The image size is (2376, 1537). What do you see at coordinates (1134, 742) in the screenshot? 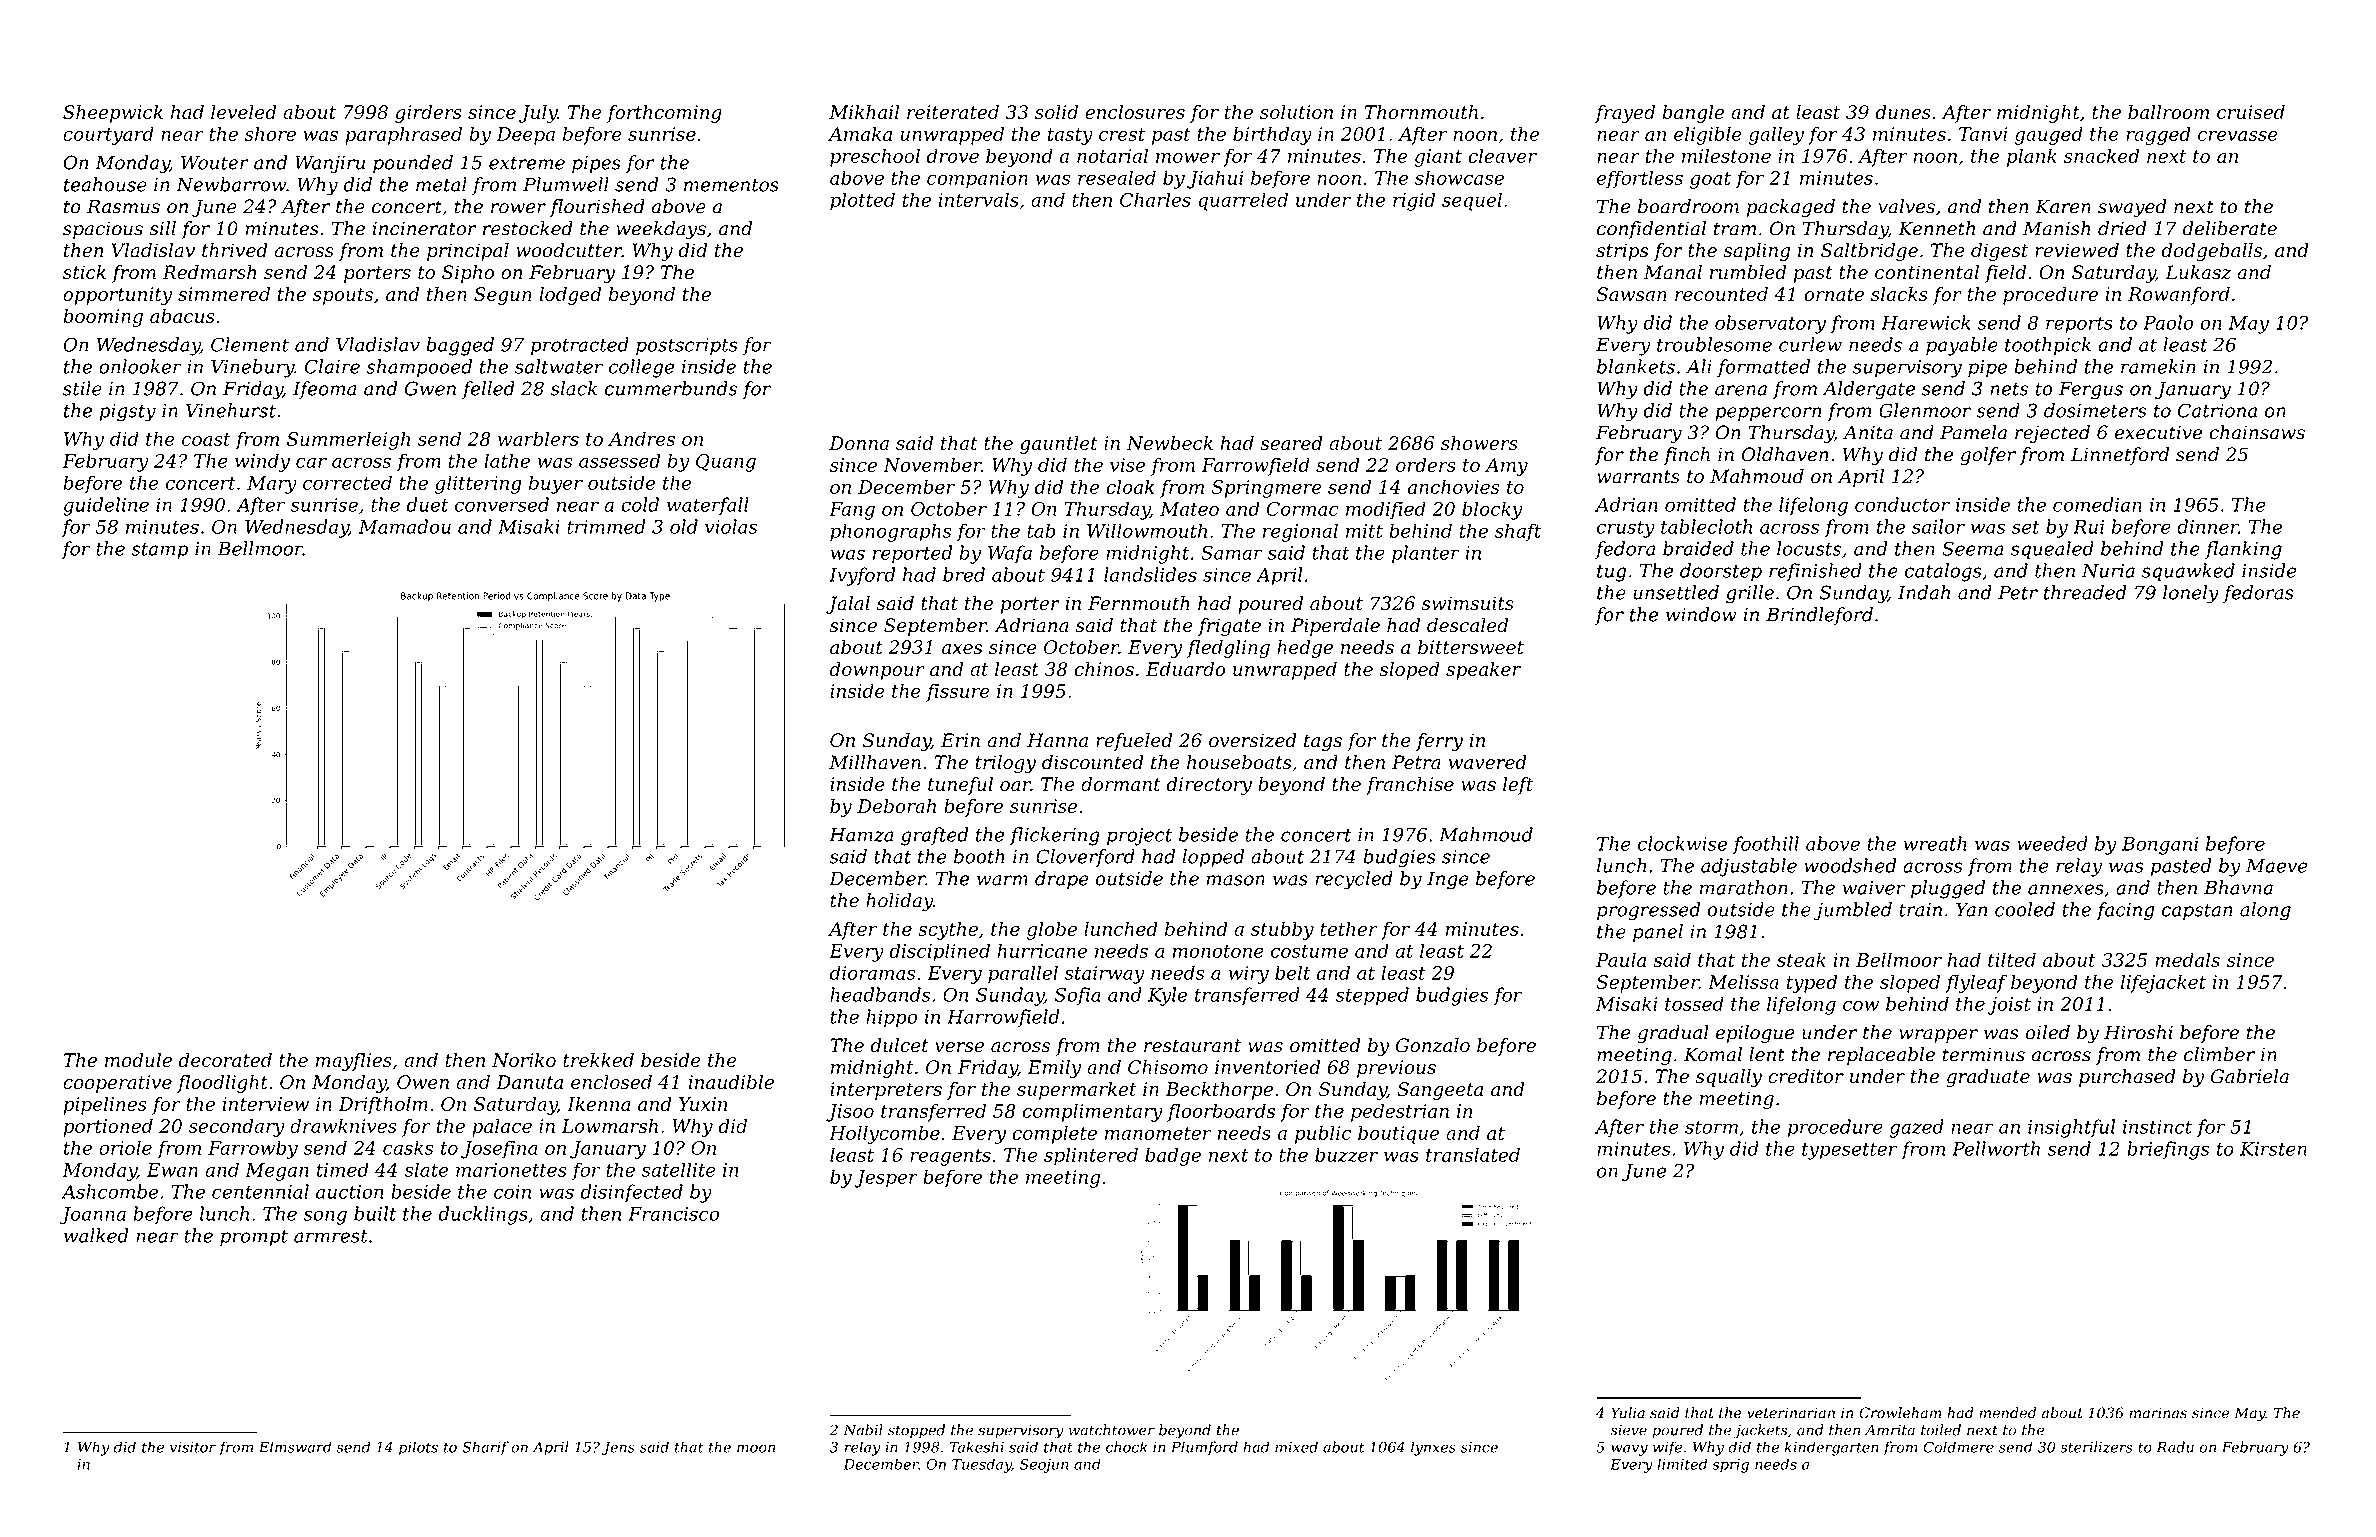
I see `refueled` at bounding box center [1134, 742].
